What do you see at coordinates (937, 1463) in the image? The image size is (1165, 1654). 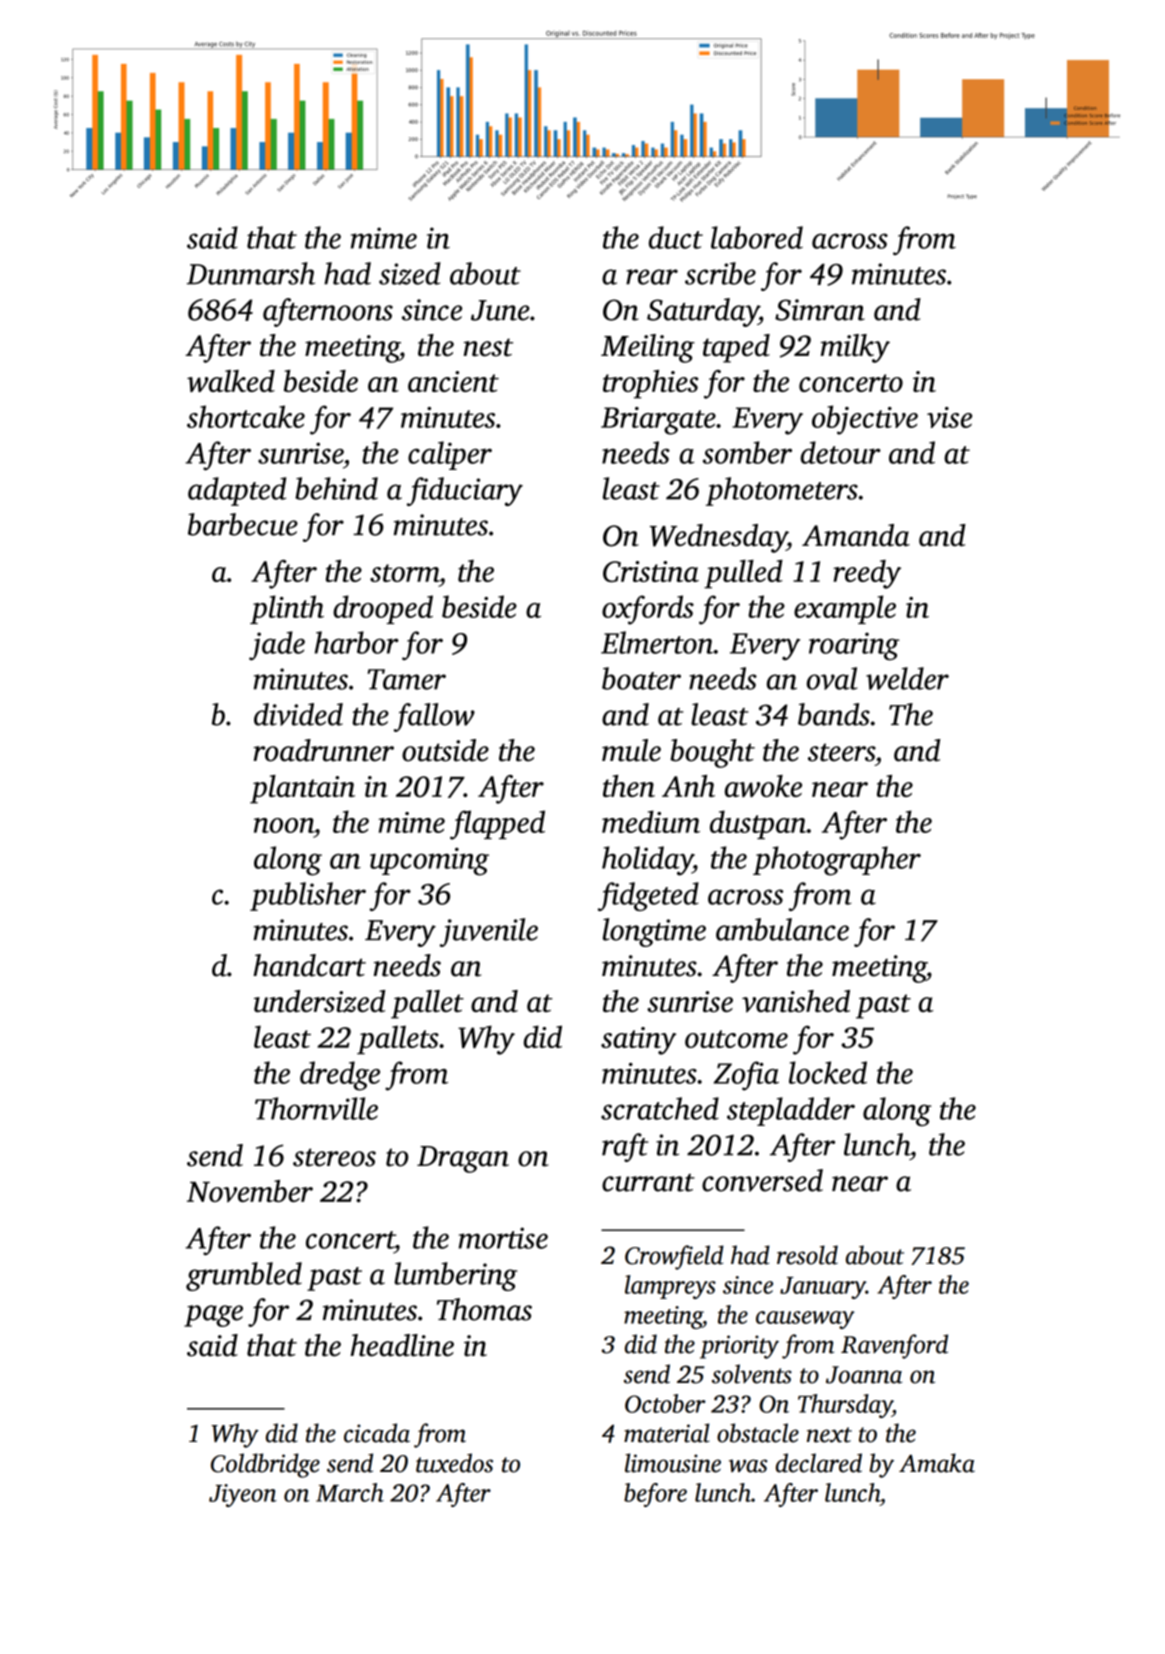 I see `Amaka` at bounding box center [937, 1463].
